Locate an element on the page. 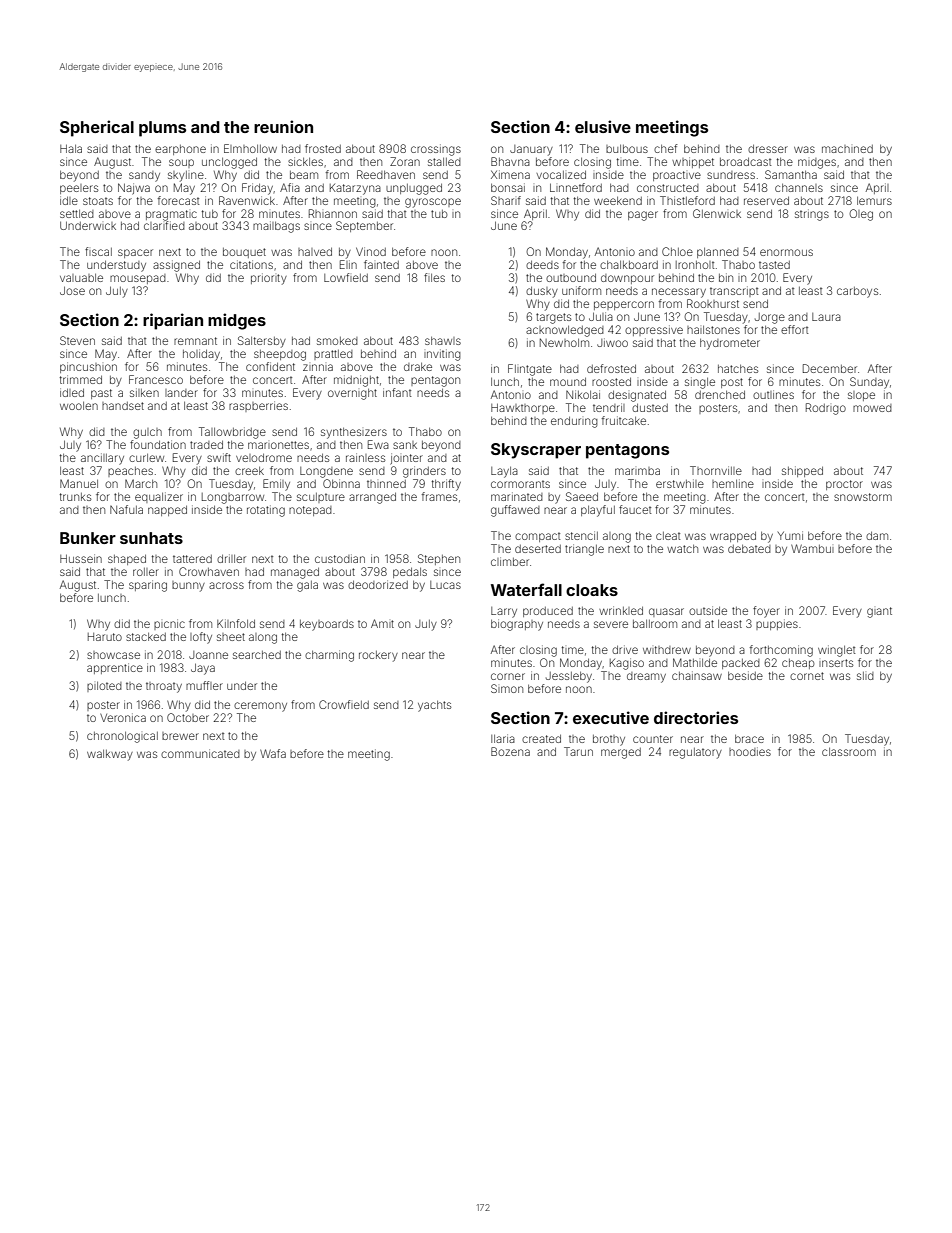 Image resolution: width=952 pixels, height=1233 pixels. January is located at coordinates (531, 150).
